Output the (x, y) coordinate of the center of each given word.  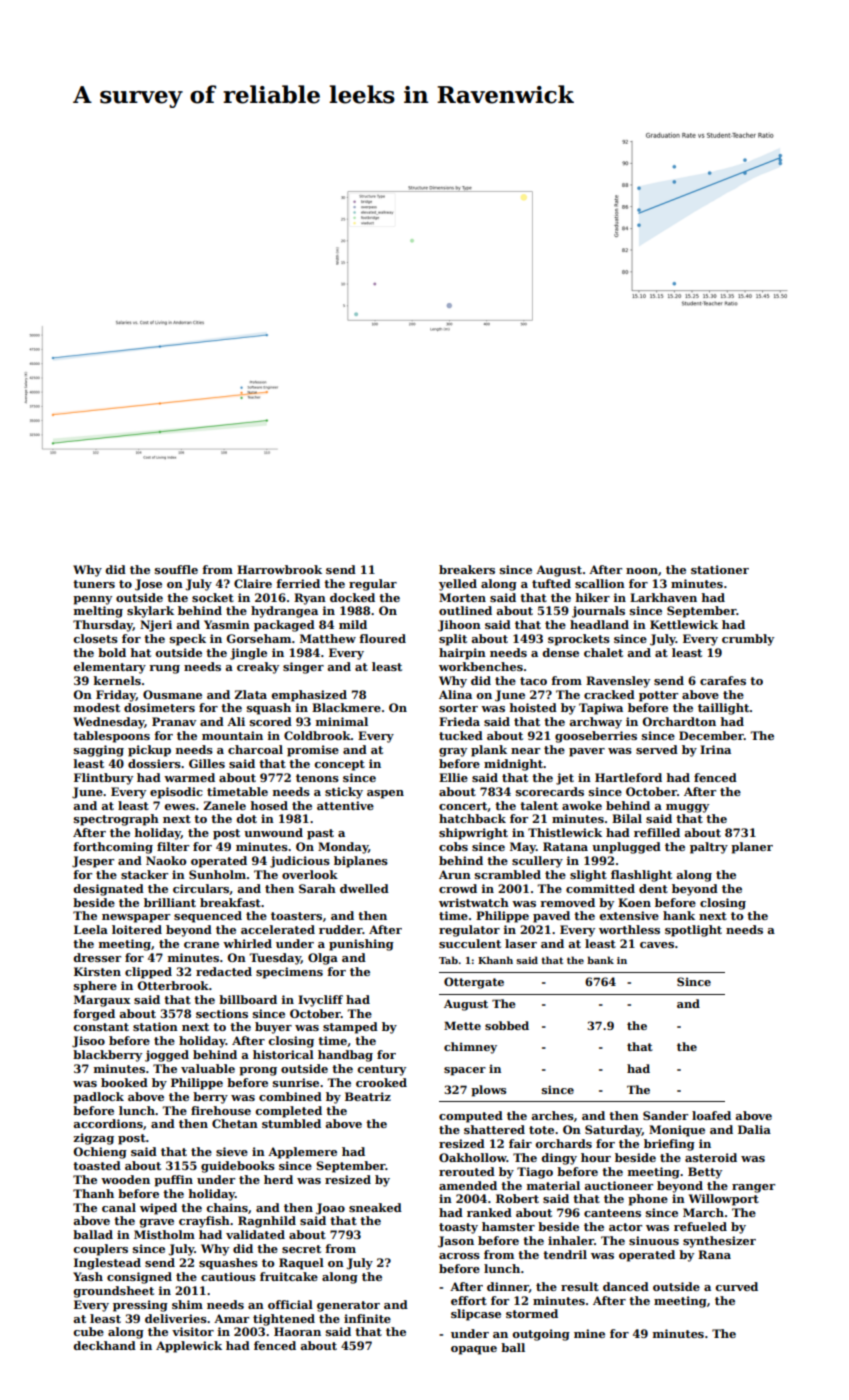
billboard (248, 999)
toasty (458, 1228)
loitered (137, 929)
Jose (148, 585)
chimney (470, 1048)
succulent (470, 943)
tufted (551, 583)
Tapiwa (601, 709)
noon (642, 571)
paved (551, 917)
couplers (101, 1250)
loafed (711, 1115)
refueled (700, 1226)
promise (313, 751)
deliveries (176, 1318)
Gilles (207, 763)
